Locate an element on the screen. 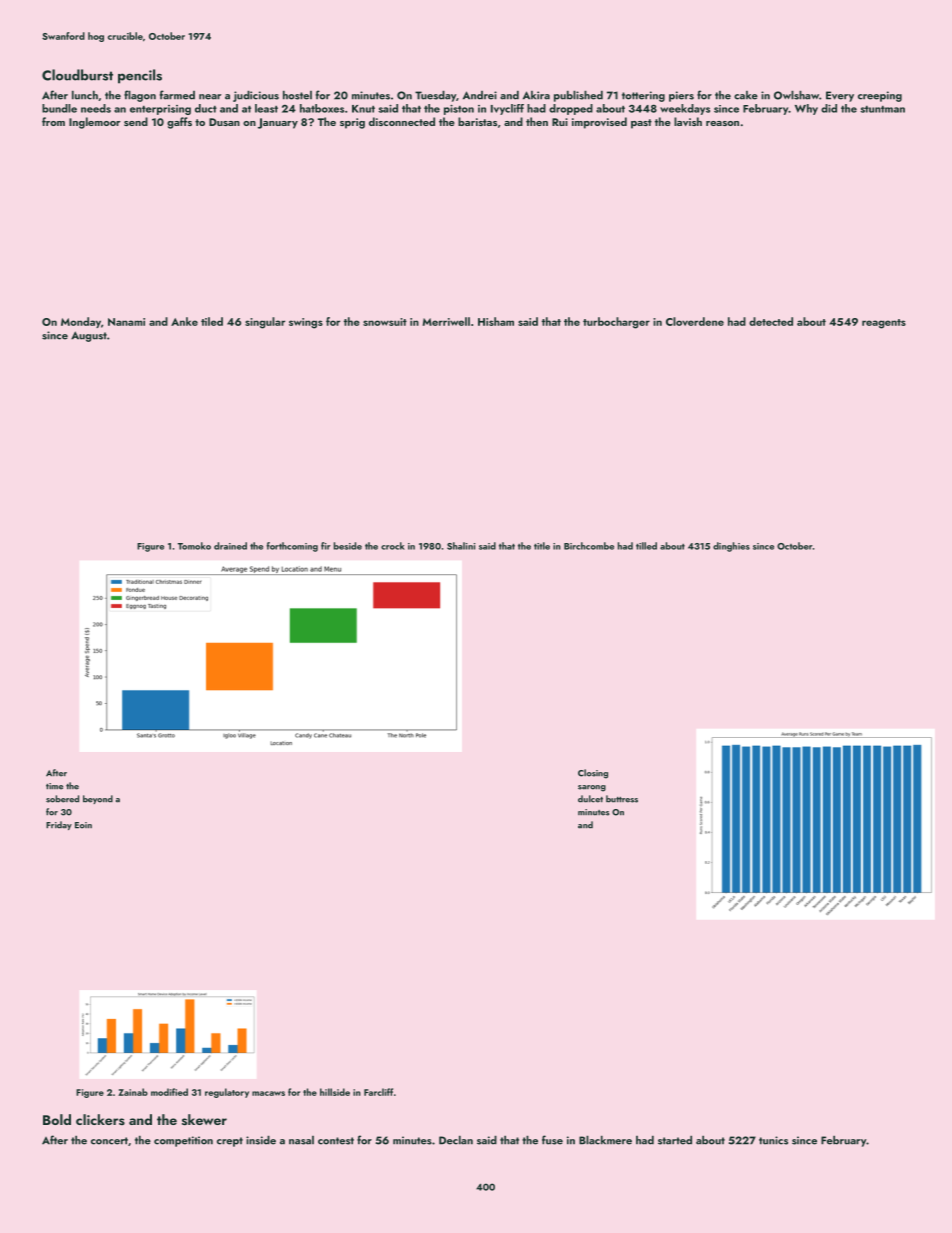  Birchcombe is located at coordinates (589, 546).
